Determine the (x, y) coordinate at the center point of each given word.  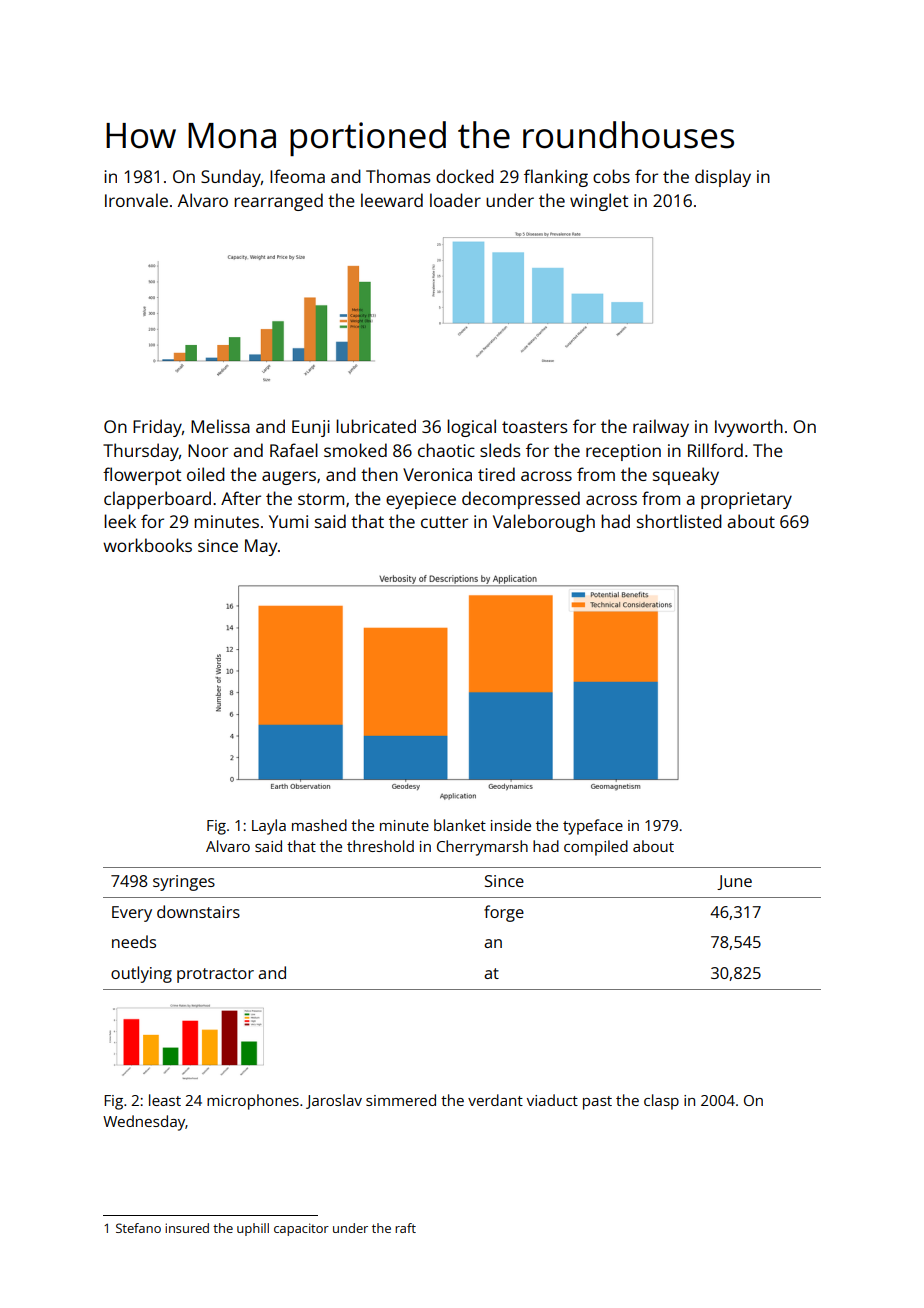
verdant (495, 1100)
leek (120, 521)
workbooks (147, 545)
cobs (611, 176)
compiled (596, 848)
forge (504, 913)
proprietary (746, 500)
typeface (593, 827)
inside (511, 825)
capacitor (301, 1229)
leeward (392, 200)
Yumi (288, 521)
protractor (215, 975)
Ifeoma (297, 176)
